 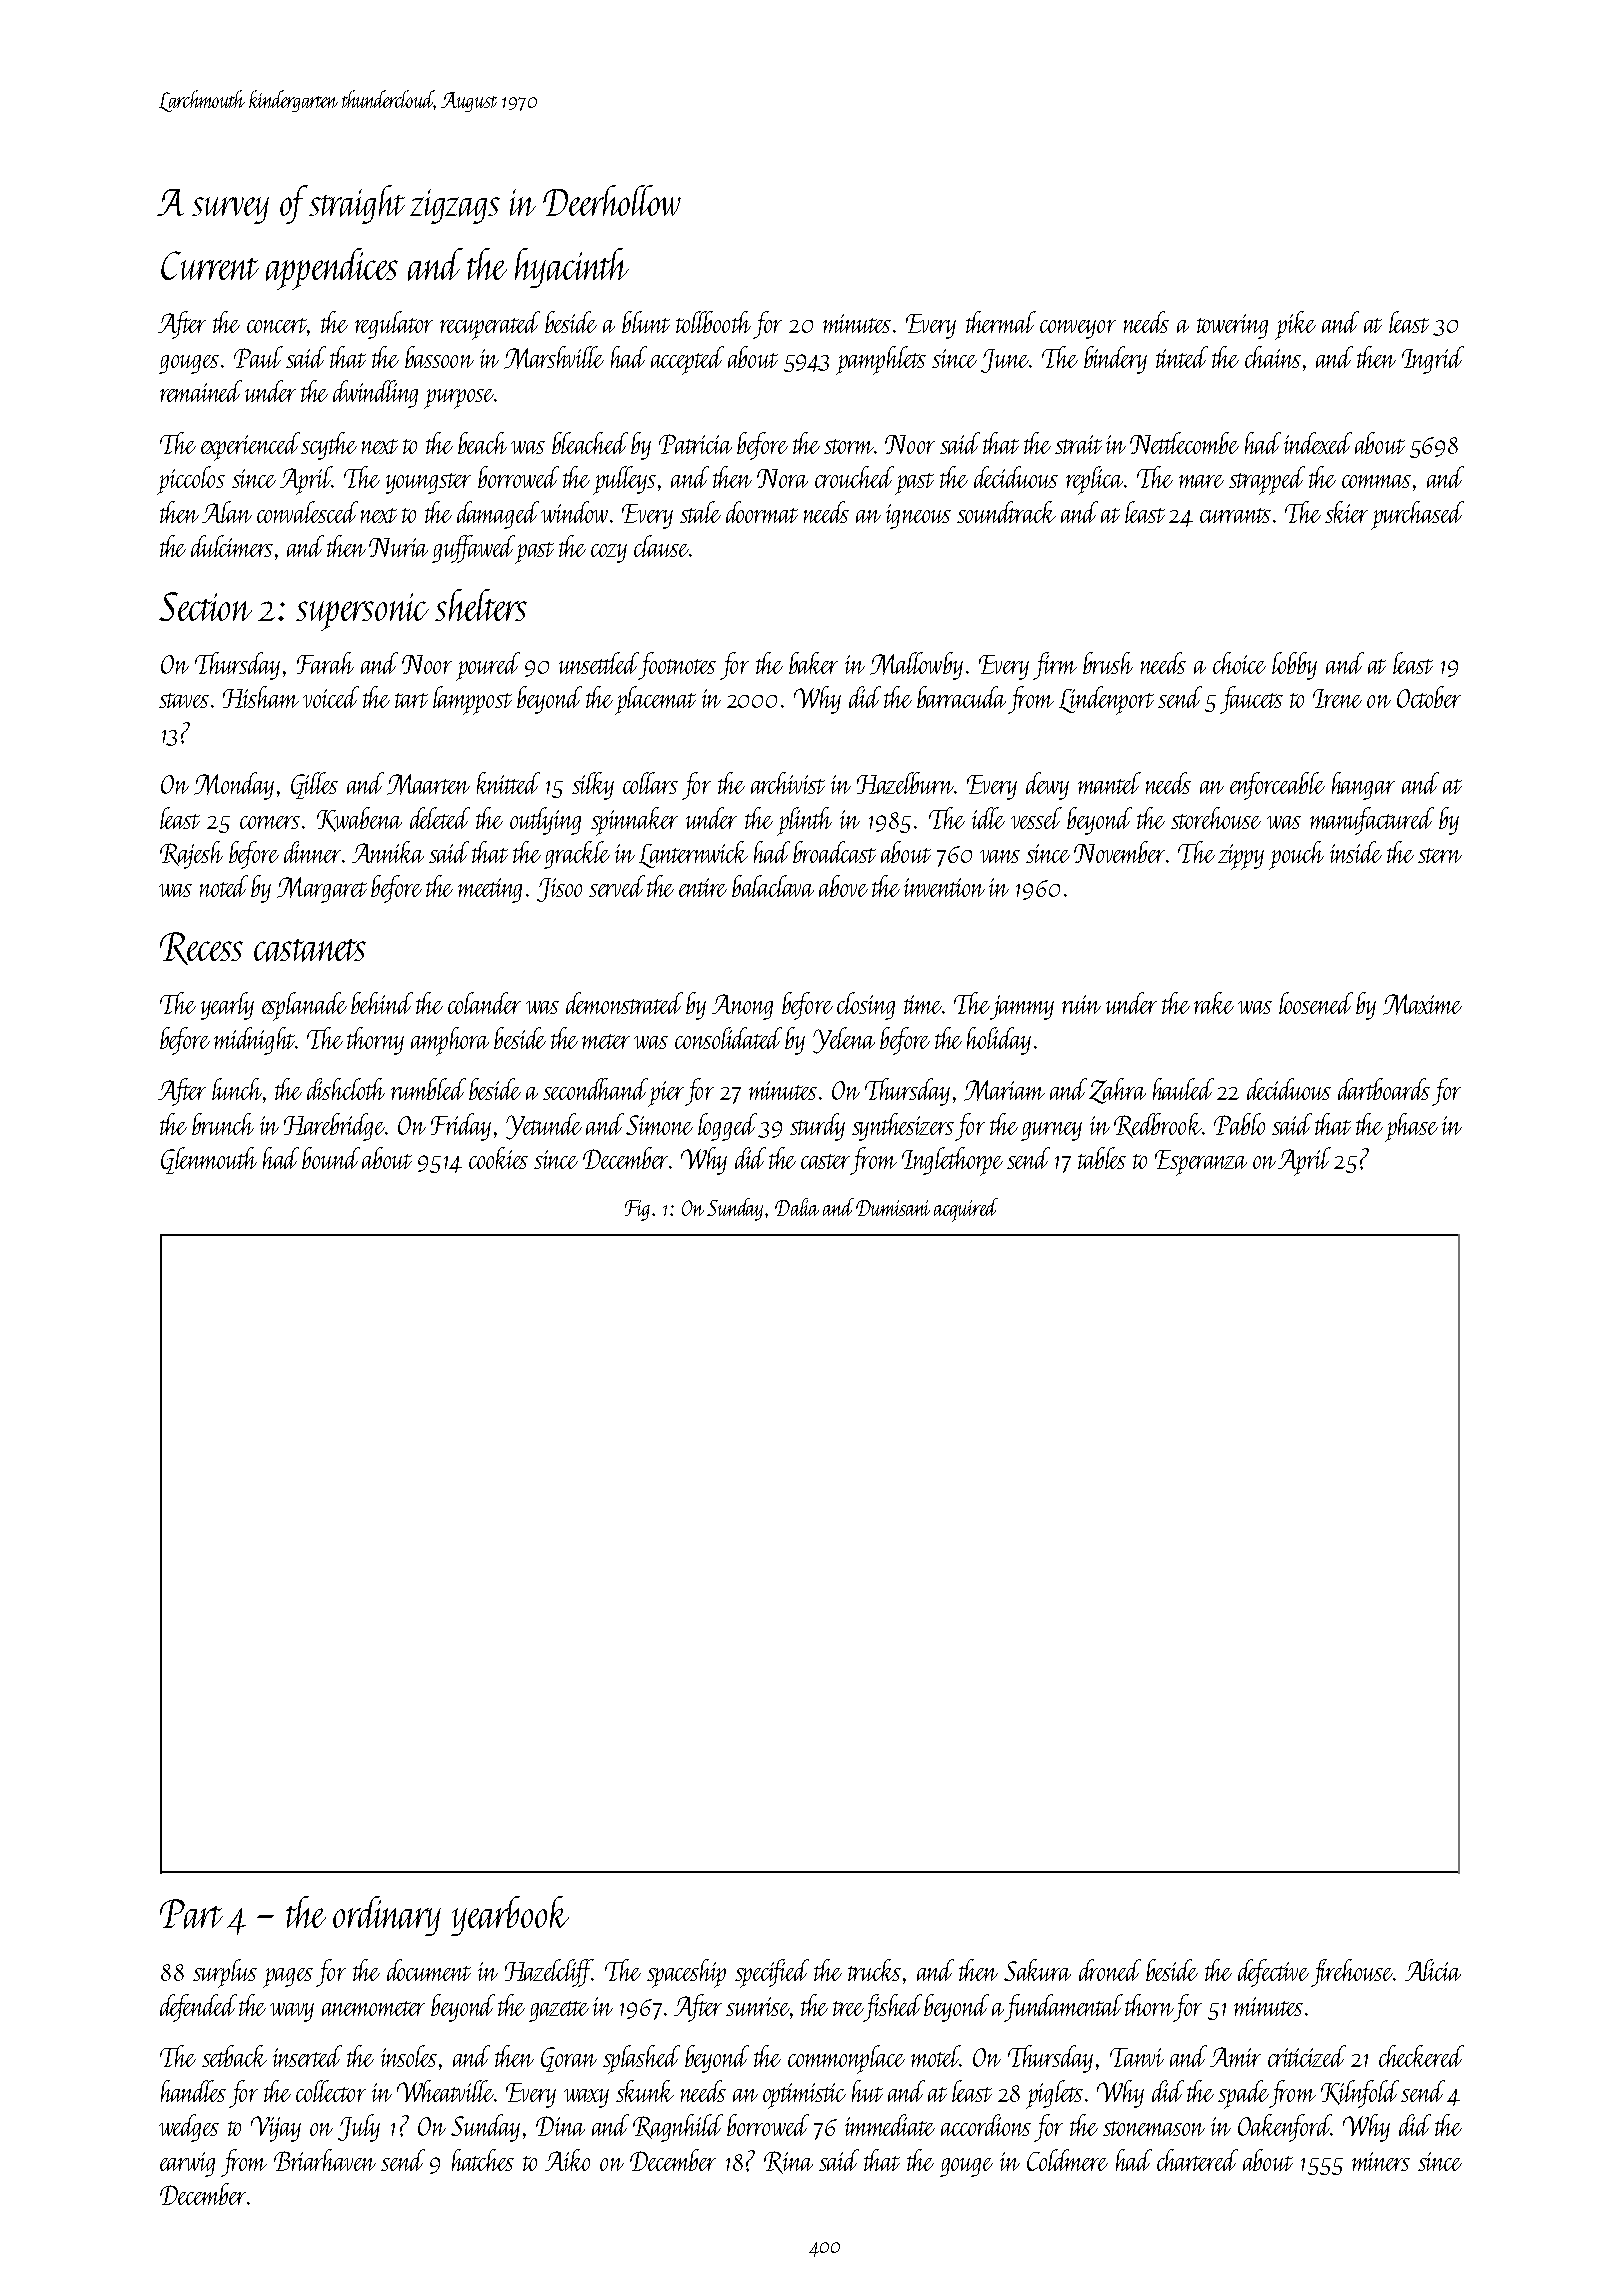 I want to click on Rina, so click(x=788, y=2162).
